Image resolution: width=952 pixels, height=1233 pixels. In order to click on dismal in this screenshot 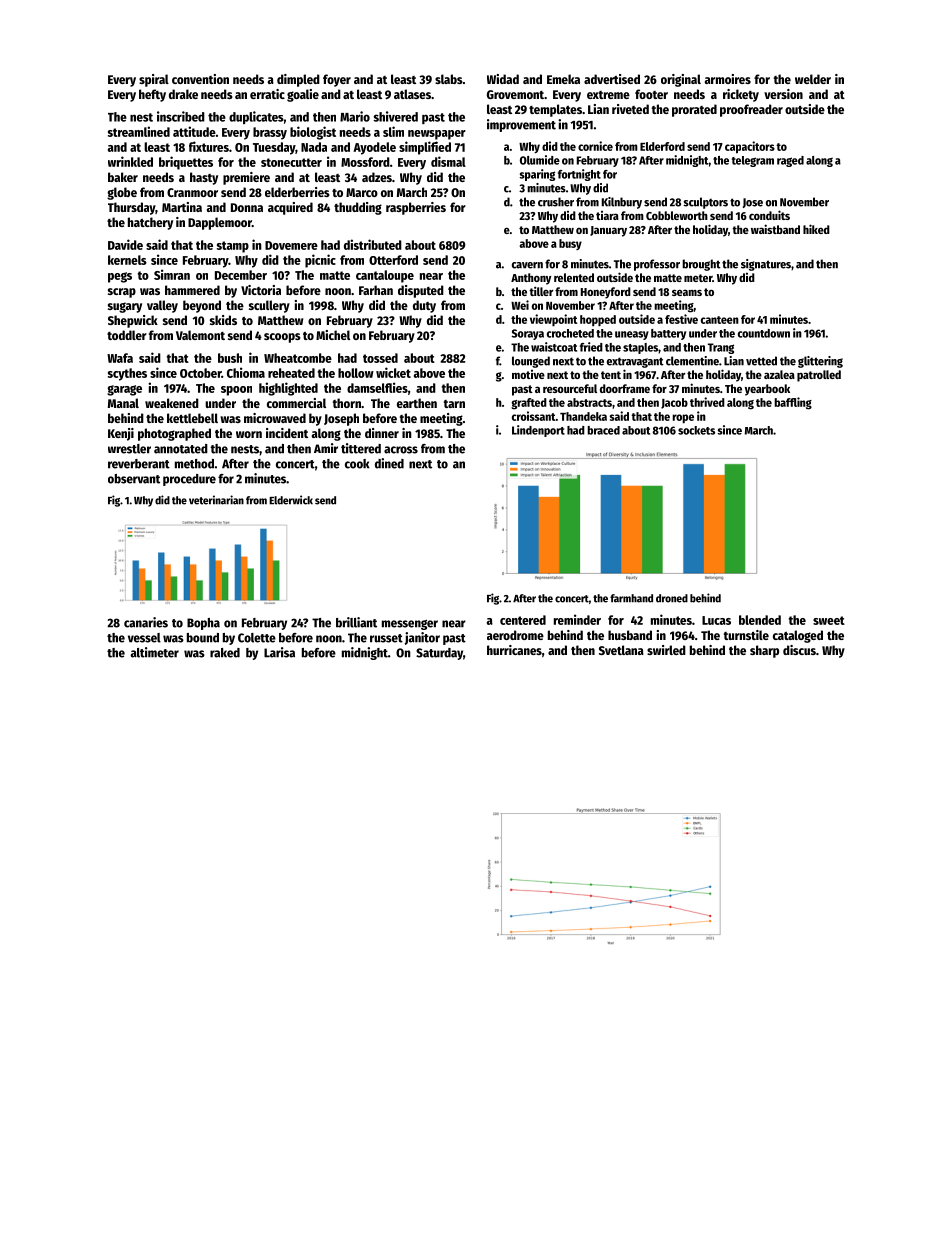, I will do `click(448, 161)`.
